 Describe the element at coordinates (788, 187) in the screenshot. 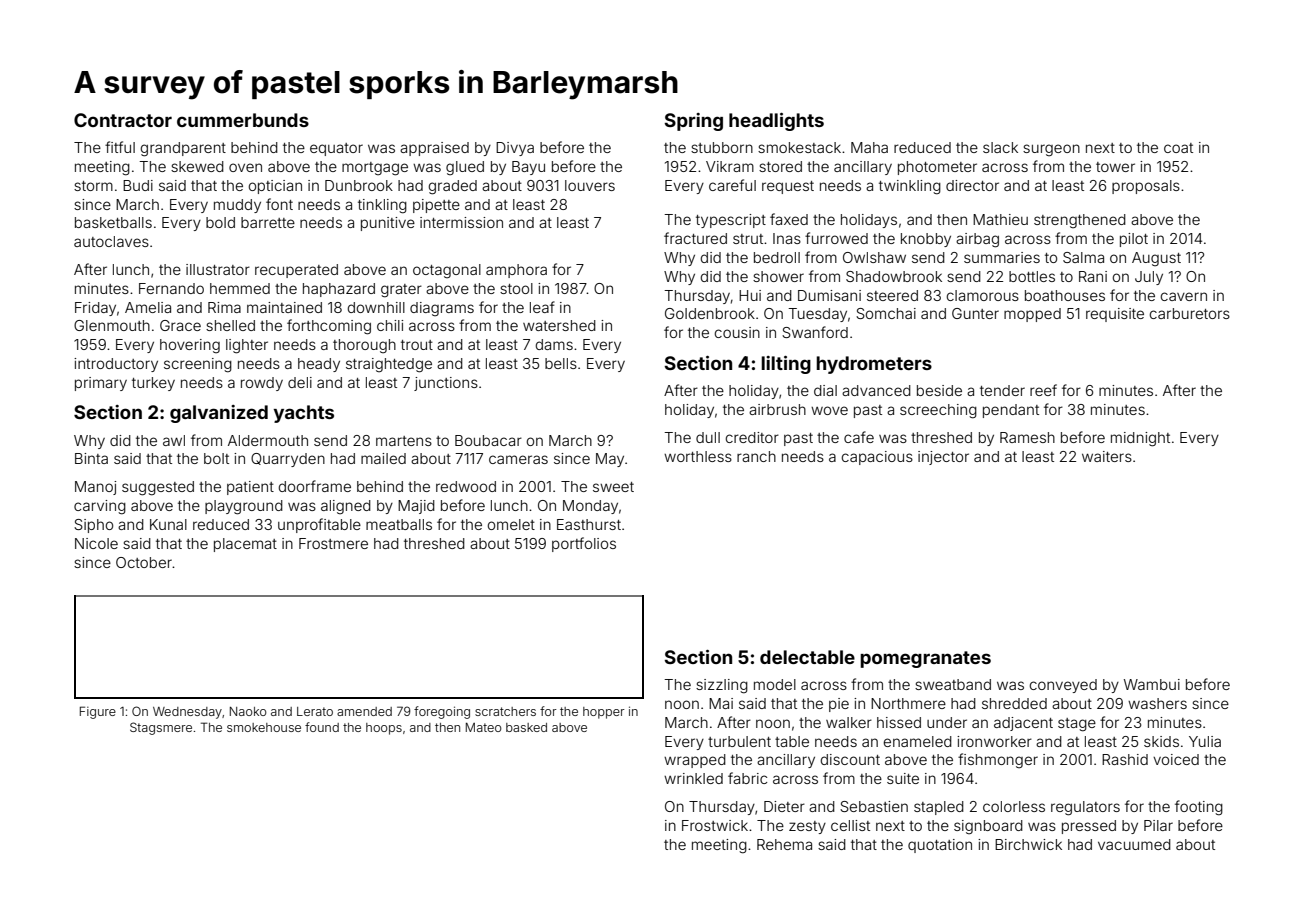

I see `request` at that location.
